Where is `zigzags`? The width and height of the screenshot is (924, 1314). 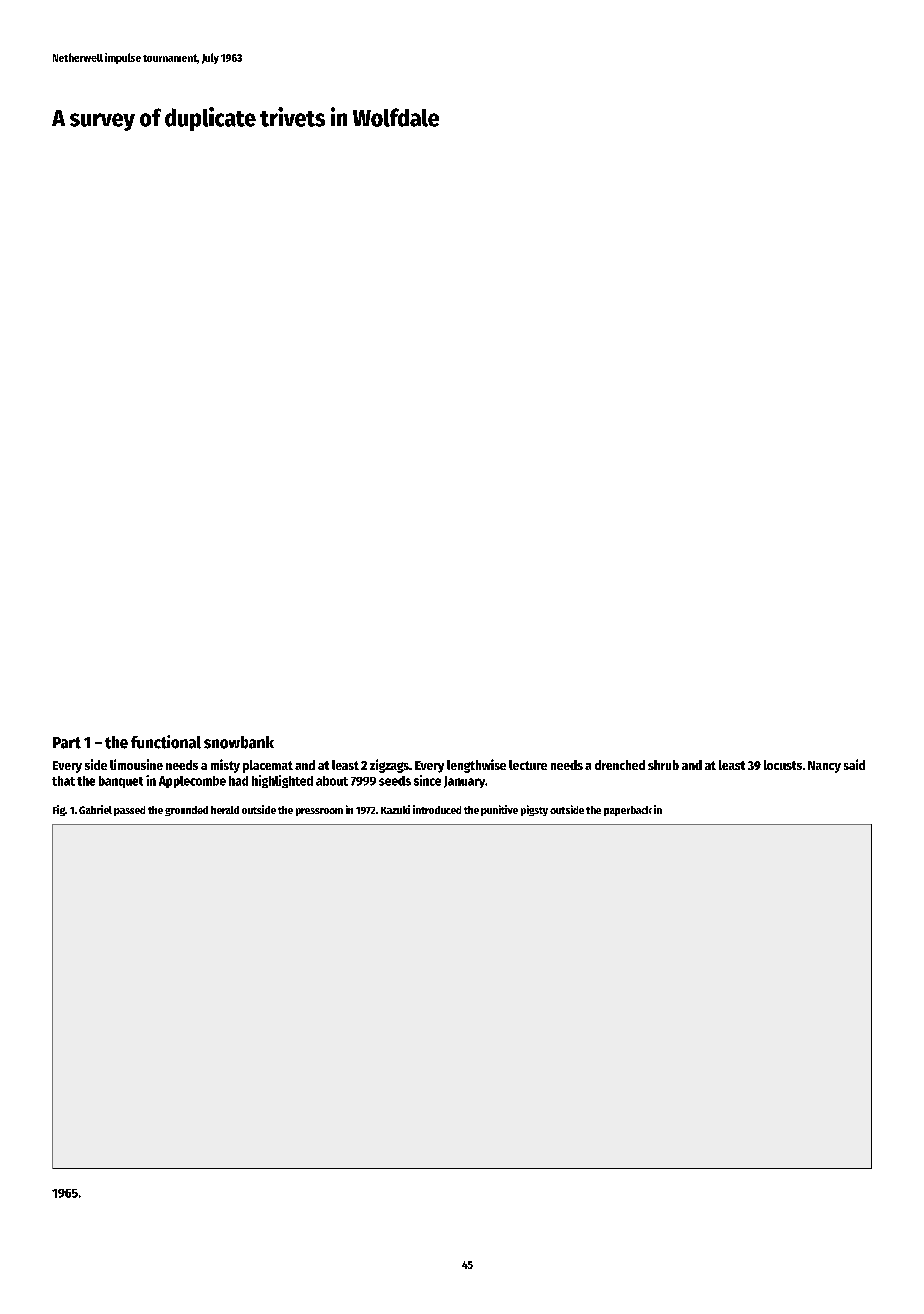
zigzags is located at coordinates (389, 766).
